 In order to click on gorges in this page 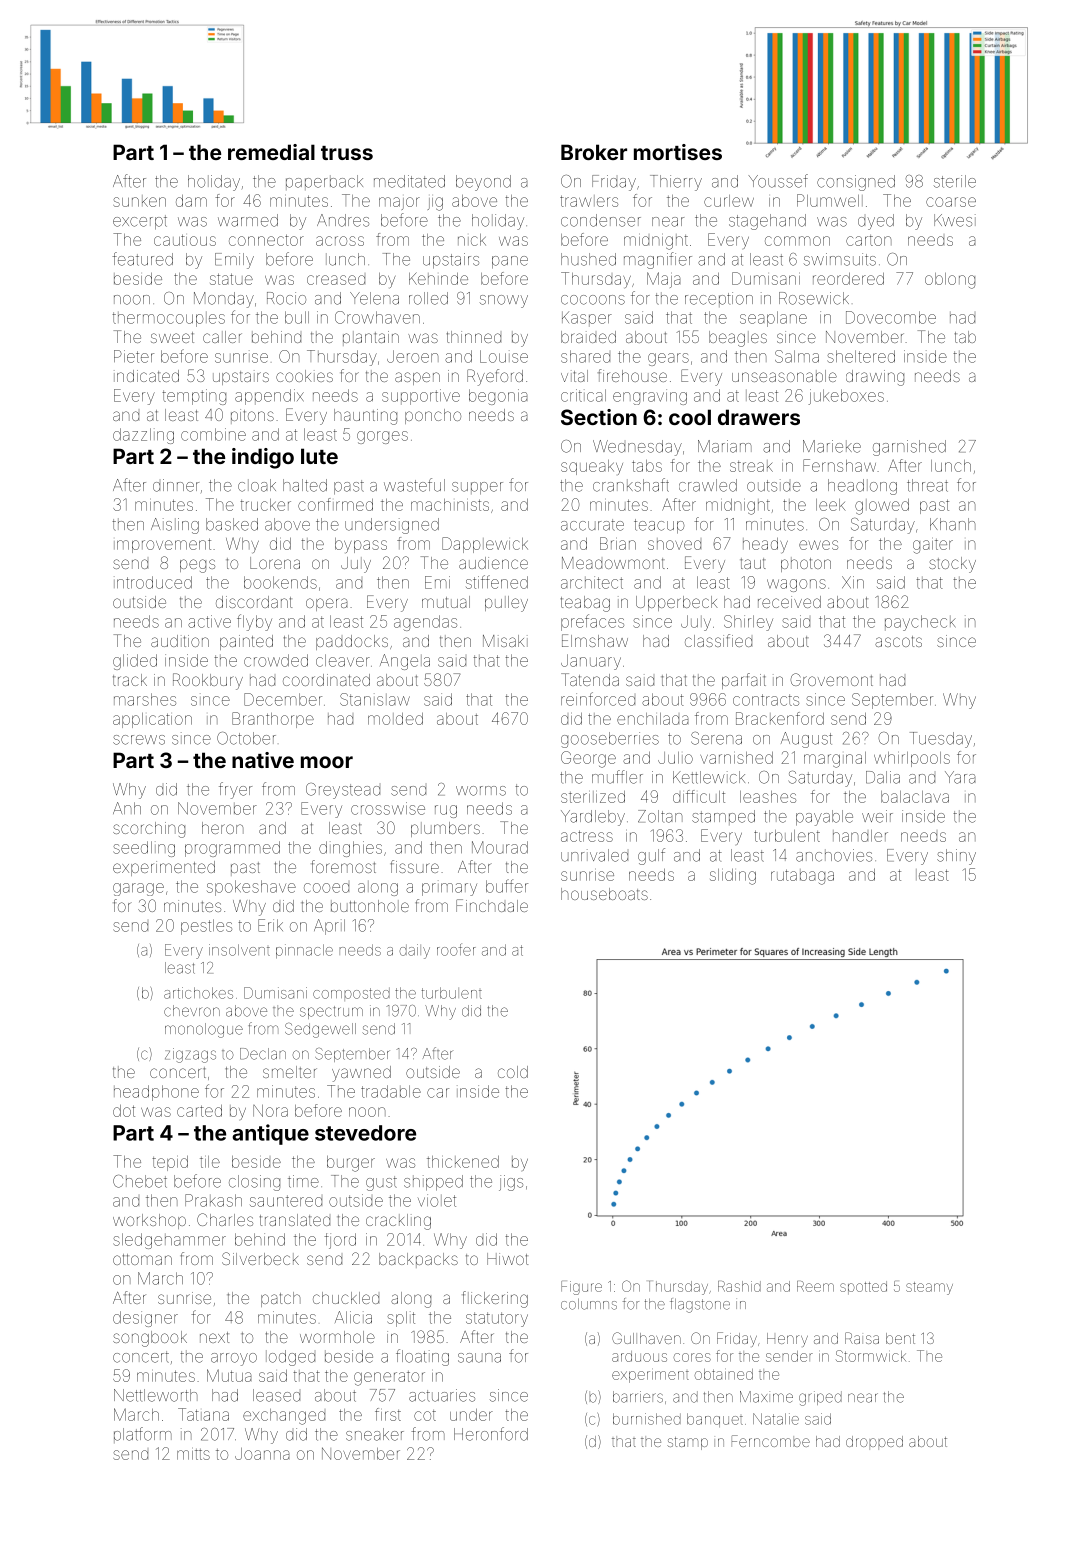, I will do `click(382, 437)`.
